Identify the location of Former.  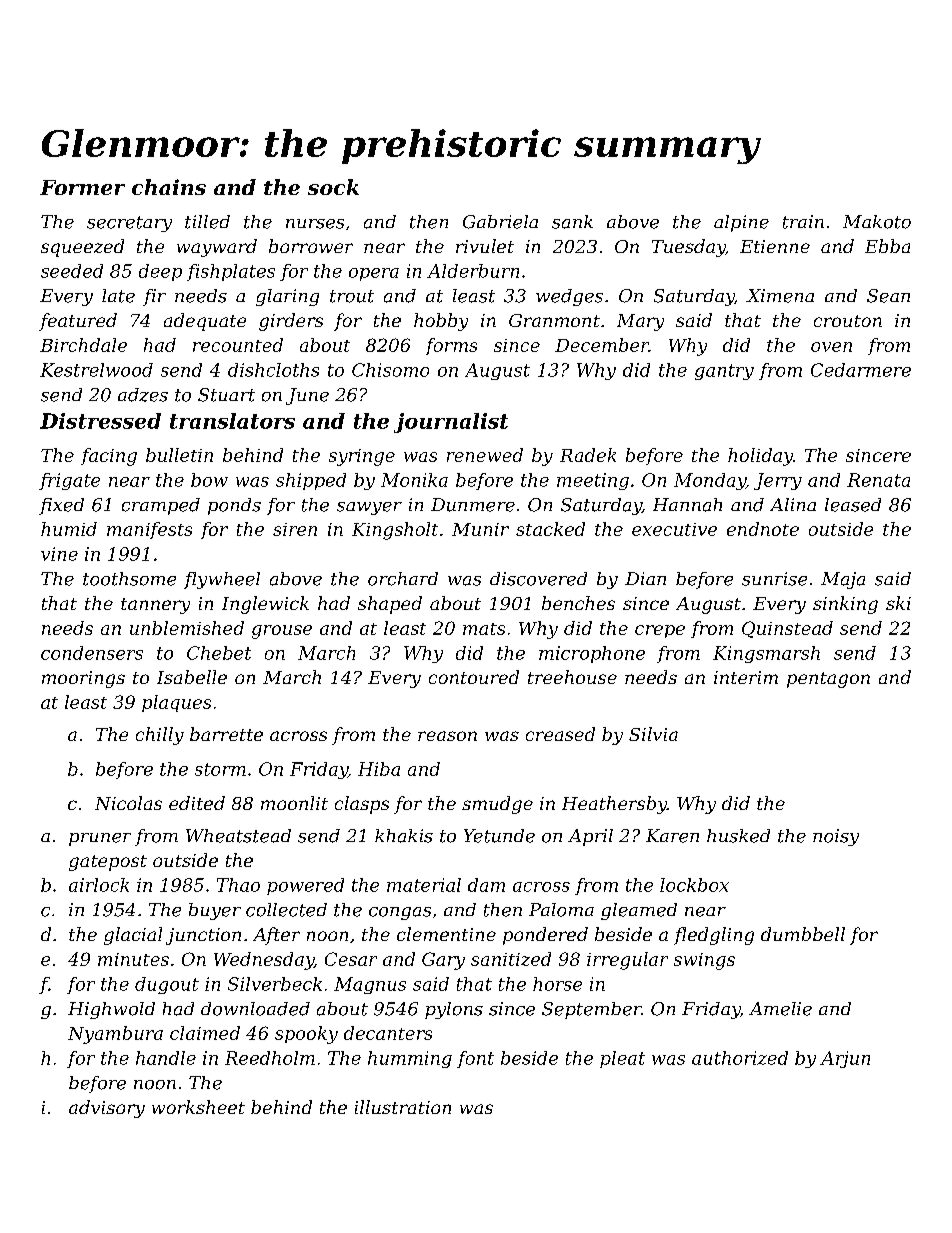
(82, 187).
